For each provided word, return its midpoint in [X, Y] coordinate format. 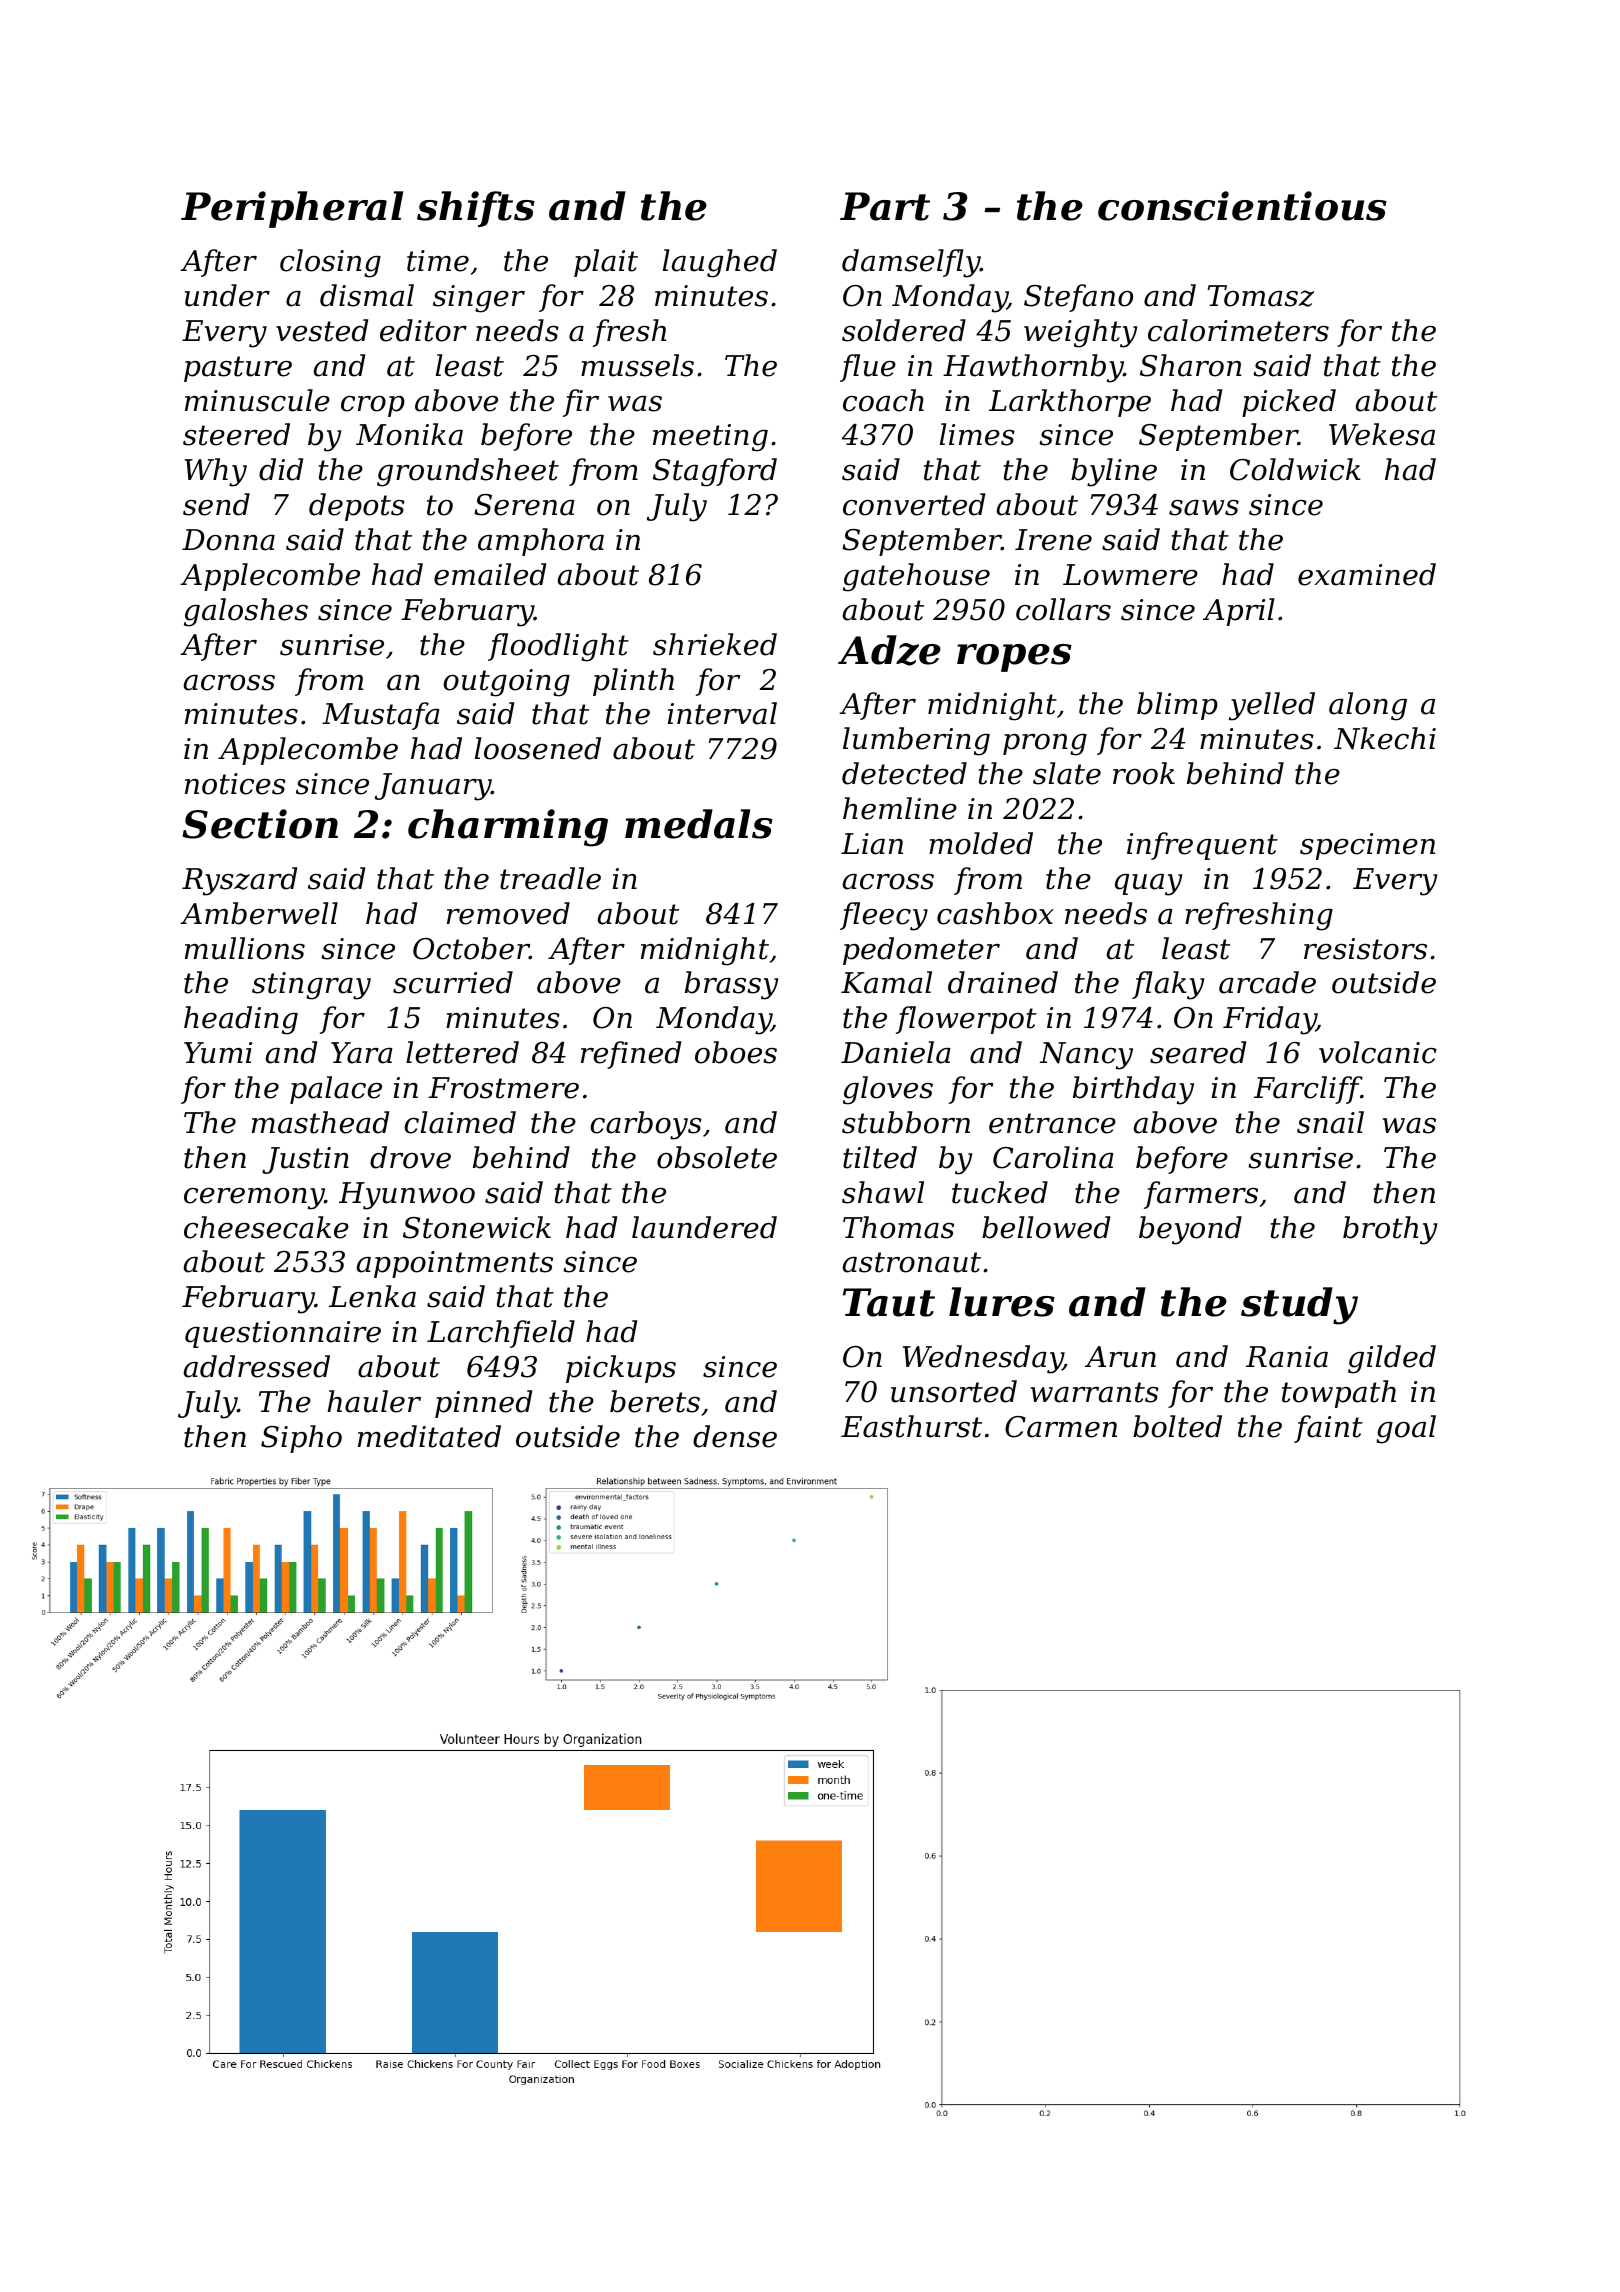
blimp [1177, 706]
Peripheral [292, 209]
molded [981, 843]
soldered [904, 330]
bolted [1177, 1426]
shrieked [715, 644]
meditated [429, 1436]
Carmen [1061, 1427]
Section [260, 824]
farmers [1201, 1195]
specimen [1367, 846]
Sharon [1190, 365]
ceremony [254, 1199]
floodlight [558, 647]
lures [1002, 1302]
